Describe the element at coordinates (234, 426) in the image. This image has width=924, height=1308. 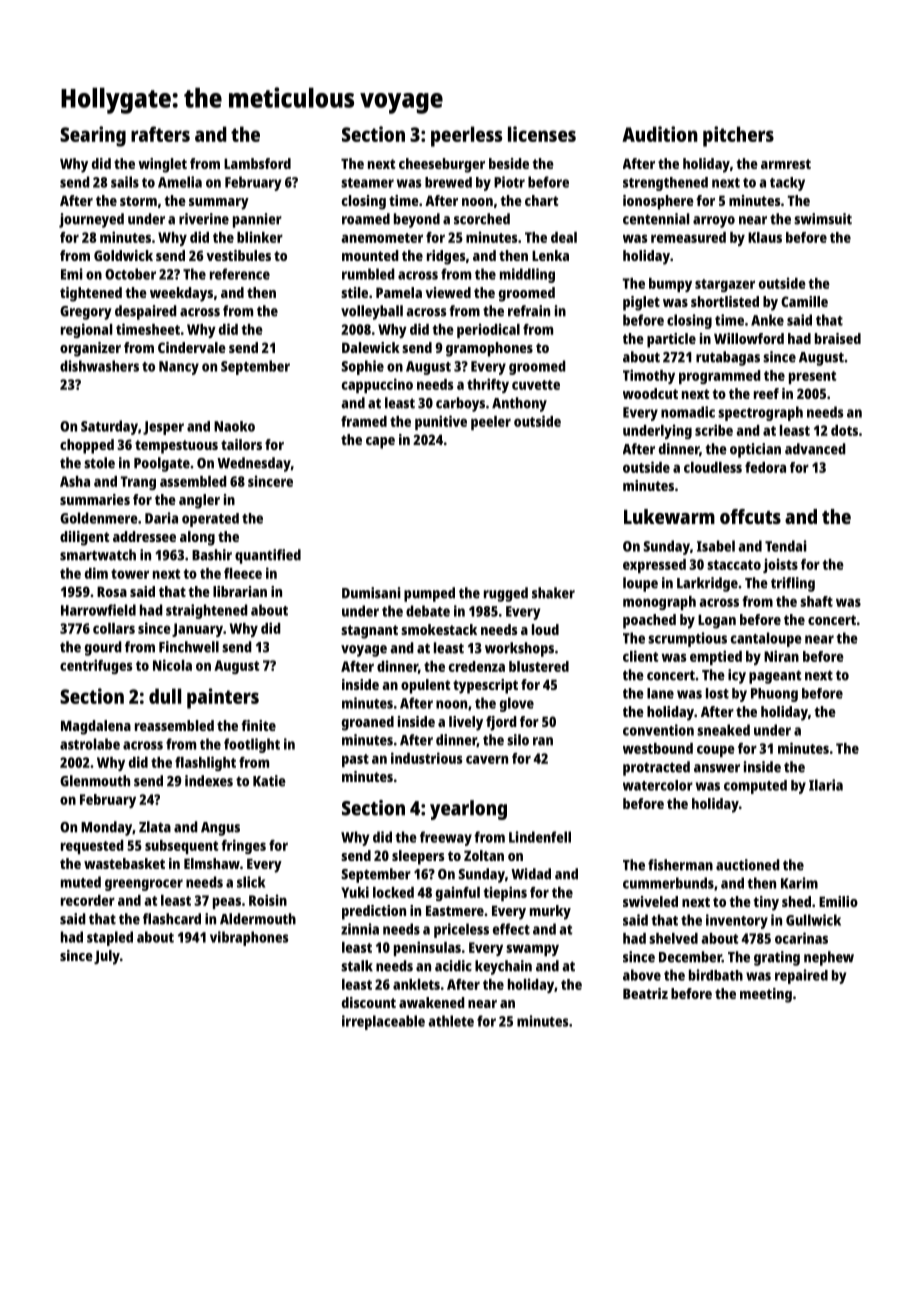
I see `Naoko` at that location.
